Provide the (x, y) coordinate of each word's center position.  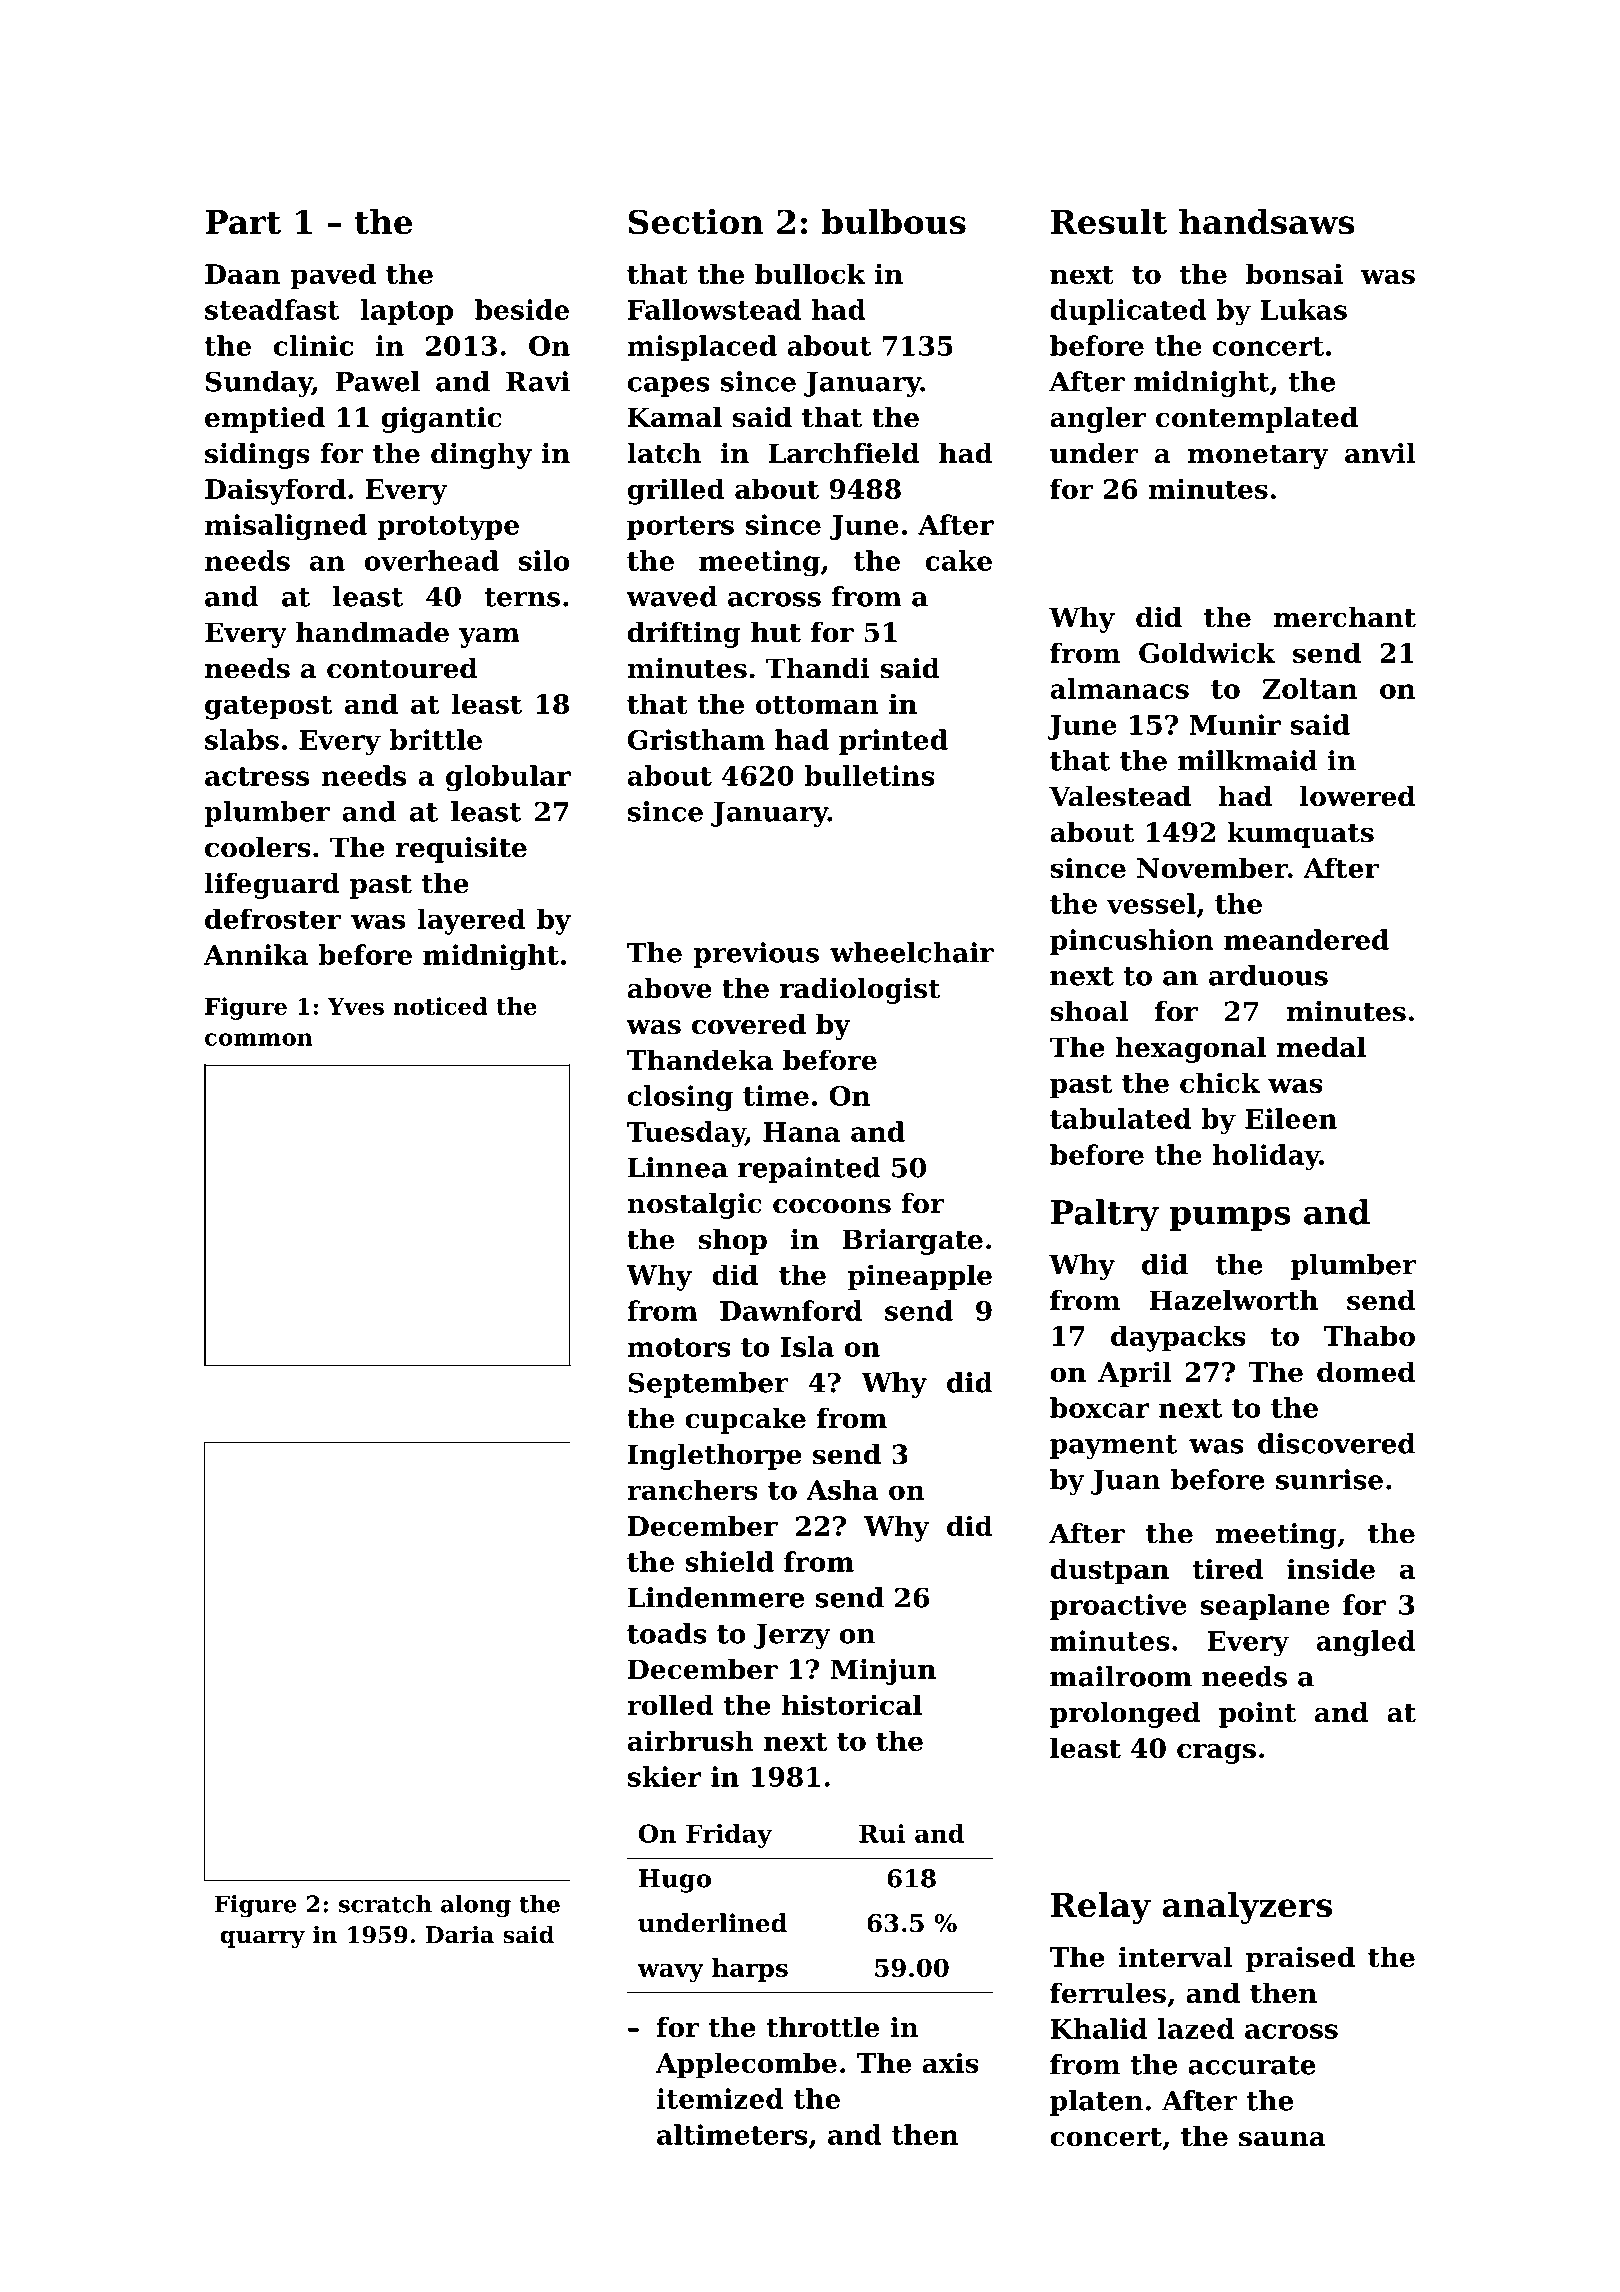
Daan (242, 274)
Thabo (1369, 1335)
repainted (809, 1170)
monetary (1258, 457)
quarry (262, 1939)
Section (696, 221)
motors (679, 1347)
